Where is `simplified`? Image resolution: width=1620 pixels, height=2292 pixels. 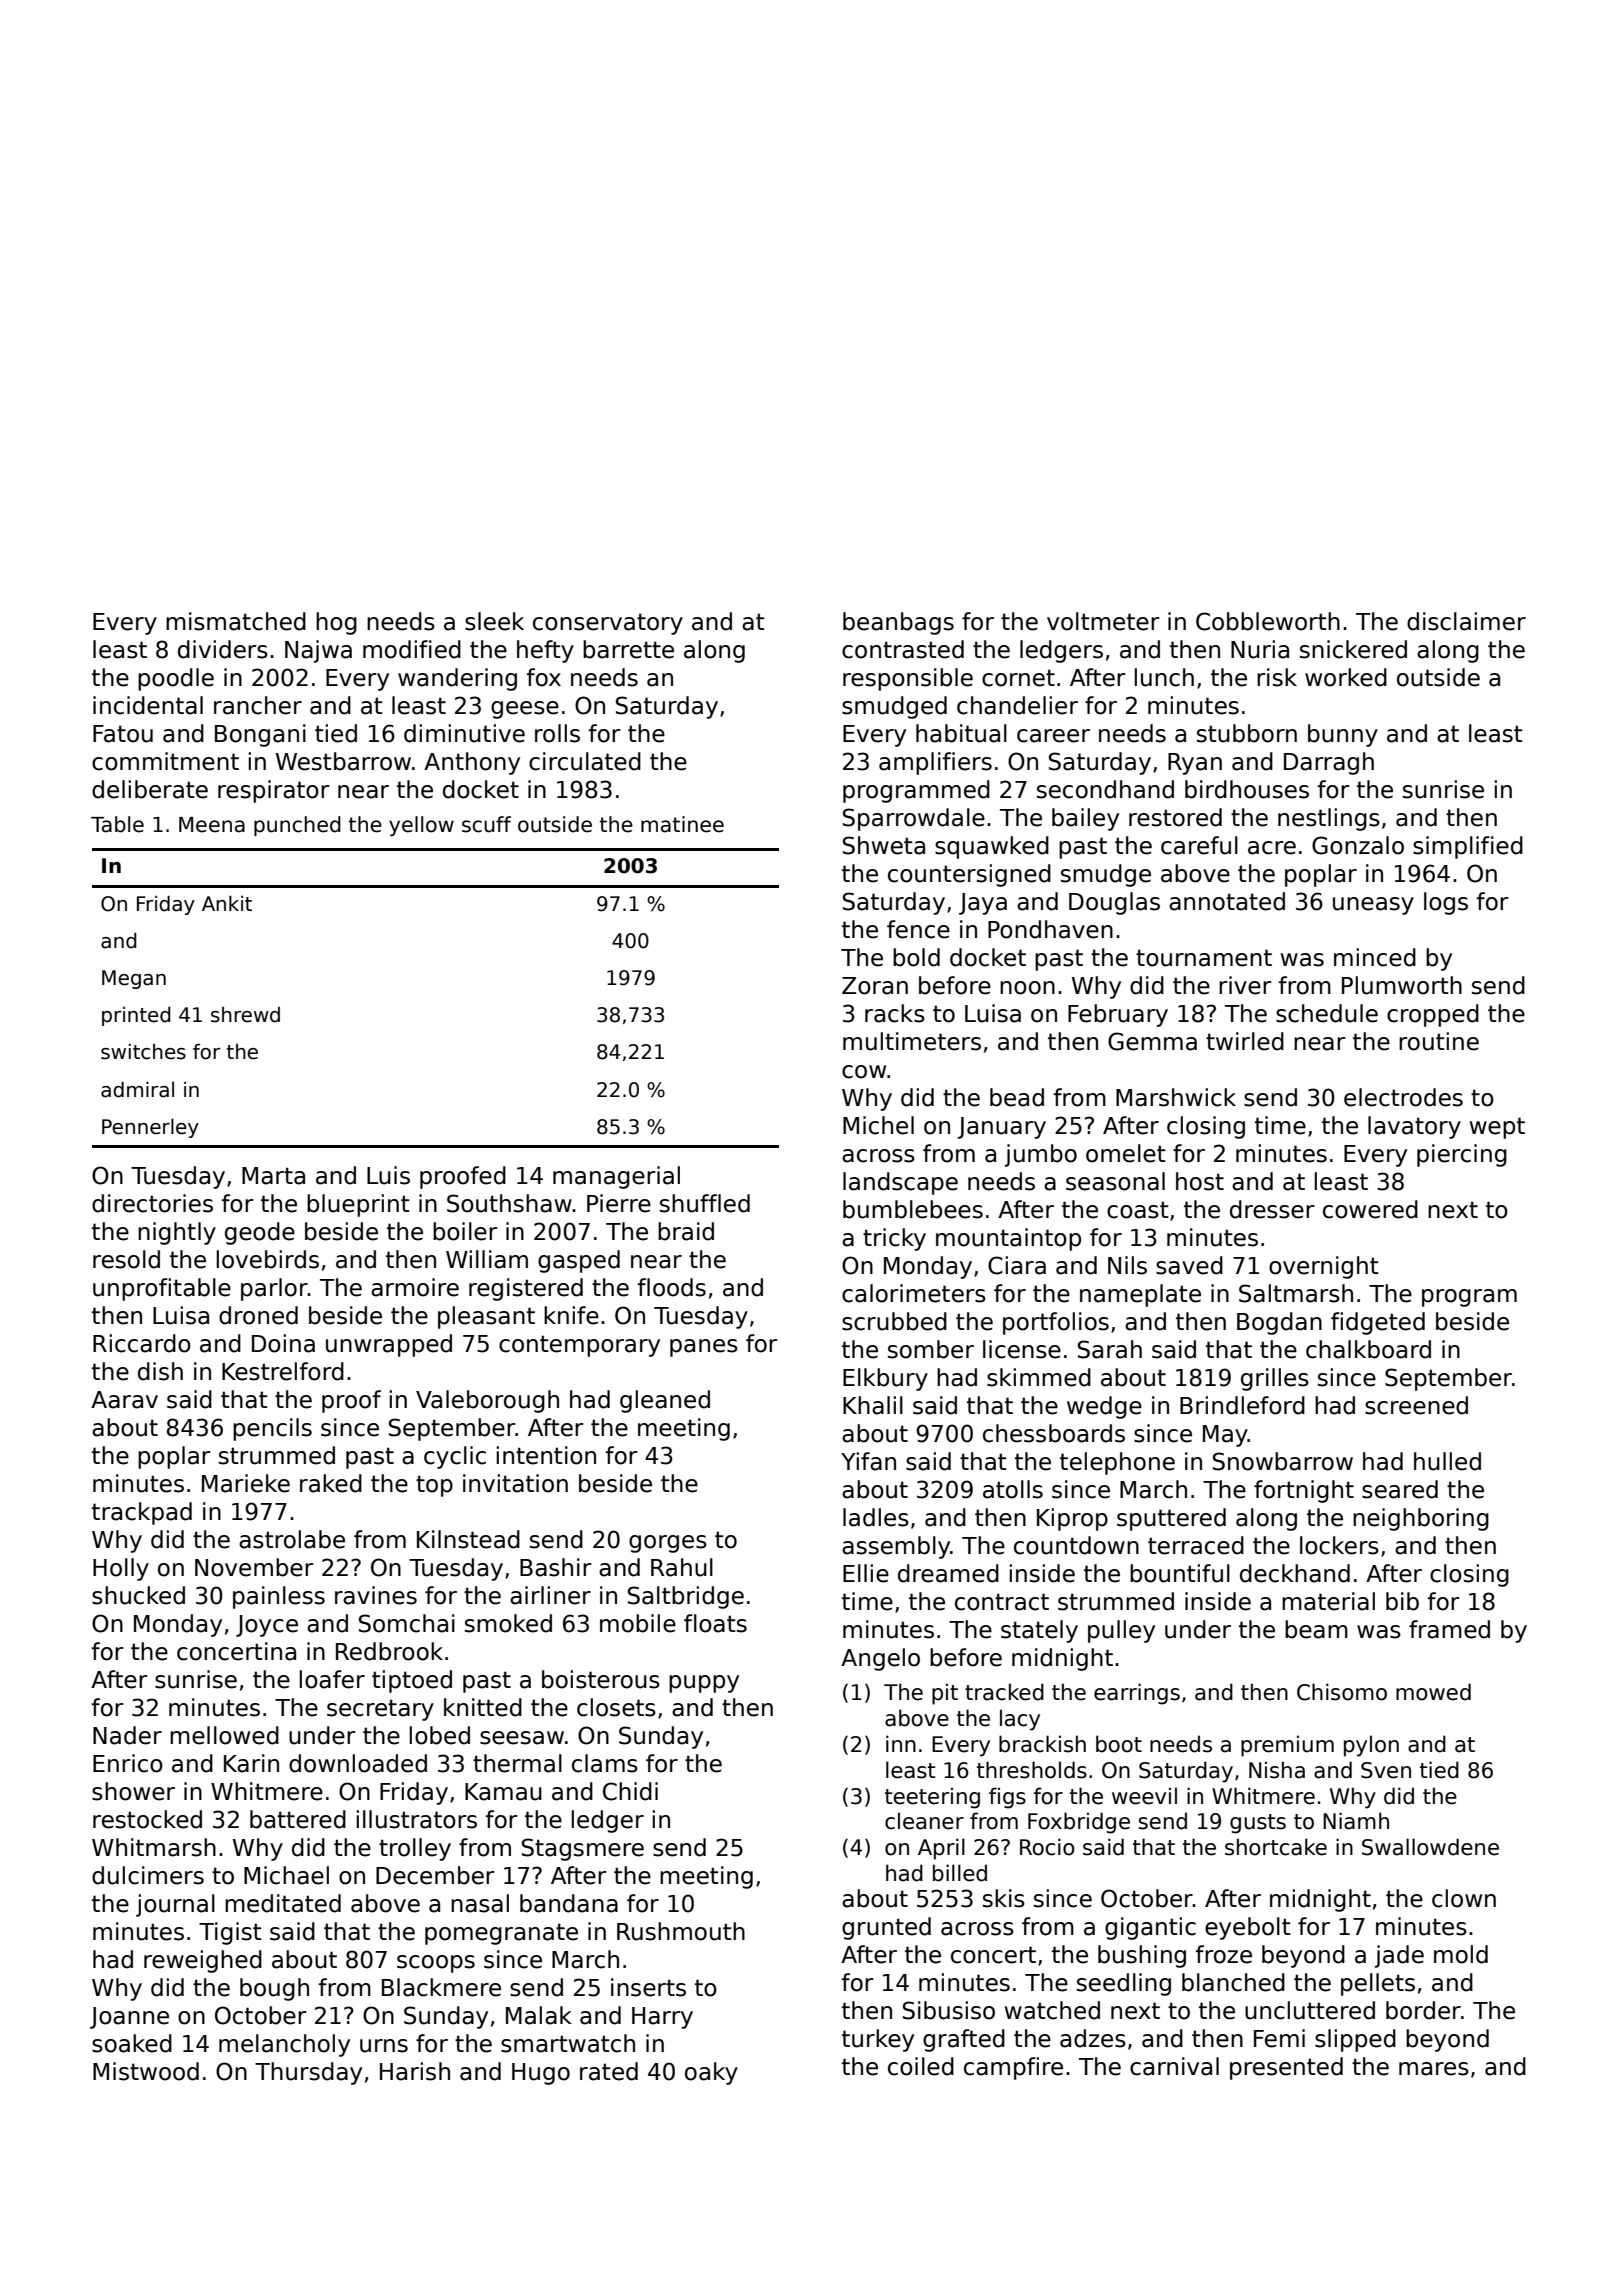 simplified is located at coordinates (1468, 847).
